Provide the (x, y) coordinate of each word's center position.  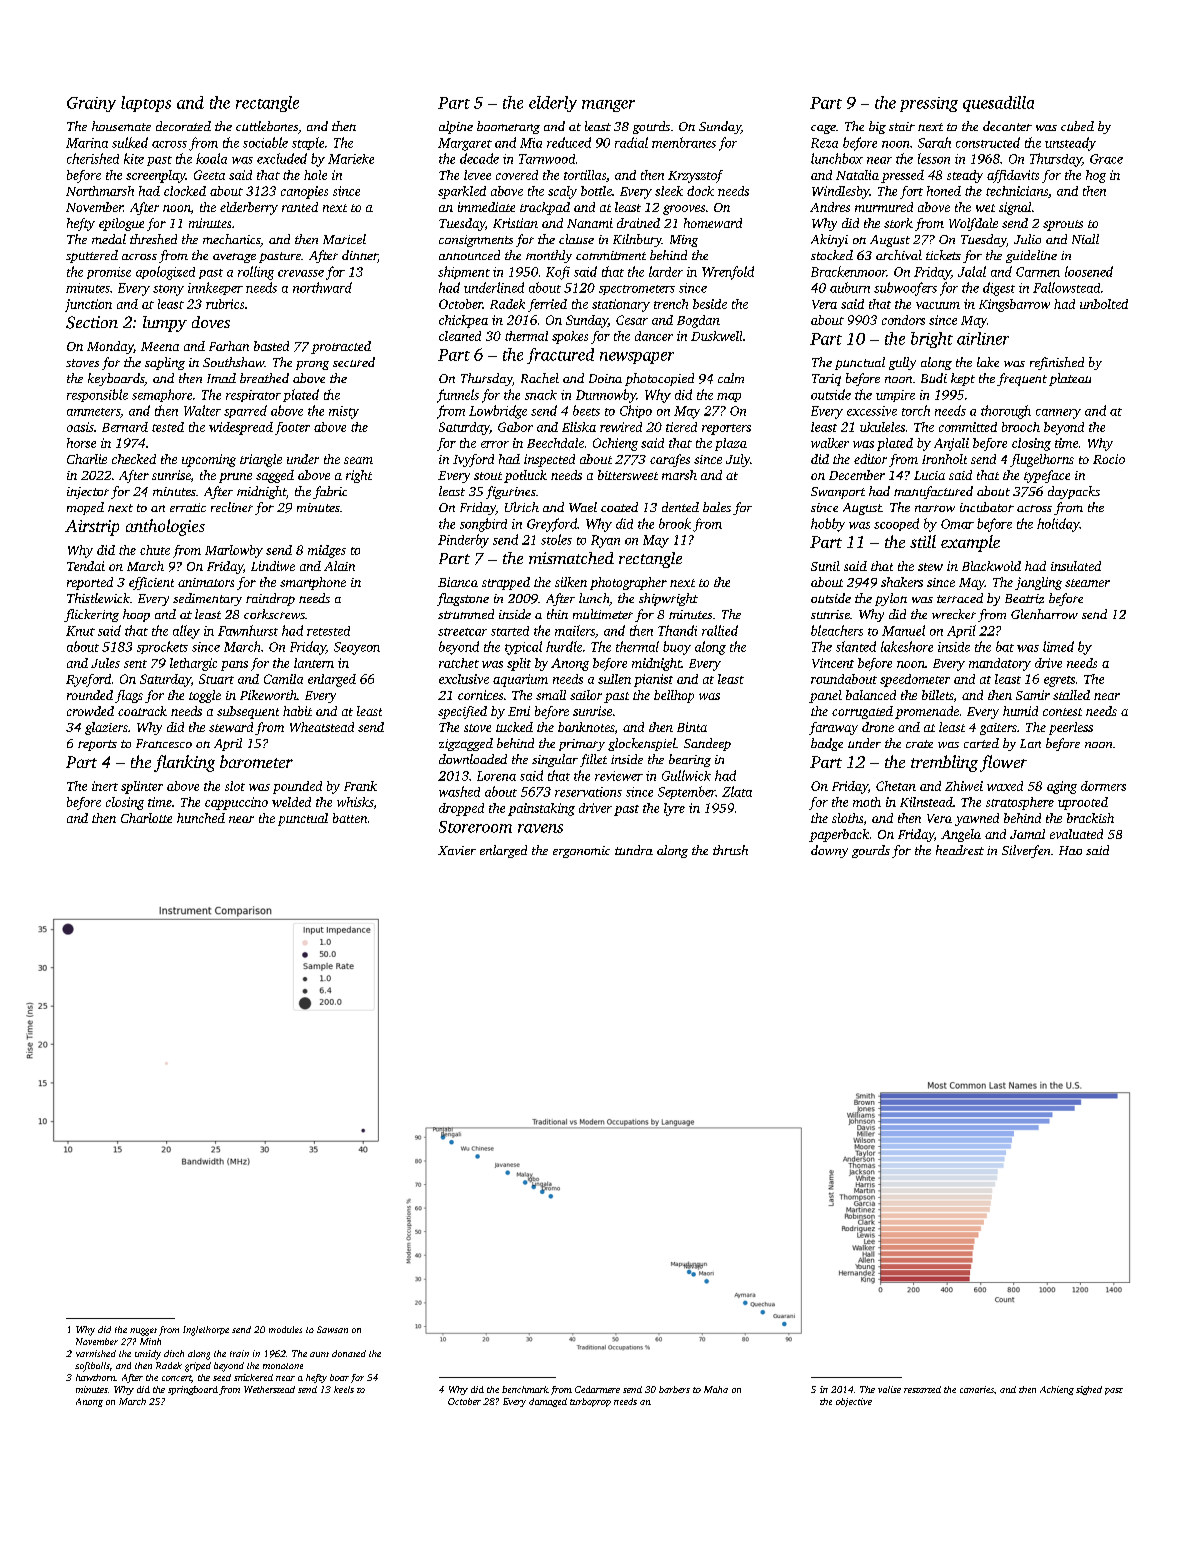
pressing (929, 104)
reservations (588, 792)
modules (285, 1329)
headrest (960, 850)
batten (350, 818)
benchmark (525, 1389)
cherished (93, 158)
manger (608, 106)
